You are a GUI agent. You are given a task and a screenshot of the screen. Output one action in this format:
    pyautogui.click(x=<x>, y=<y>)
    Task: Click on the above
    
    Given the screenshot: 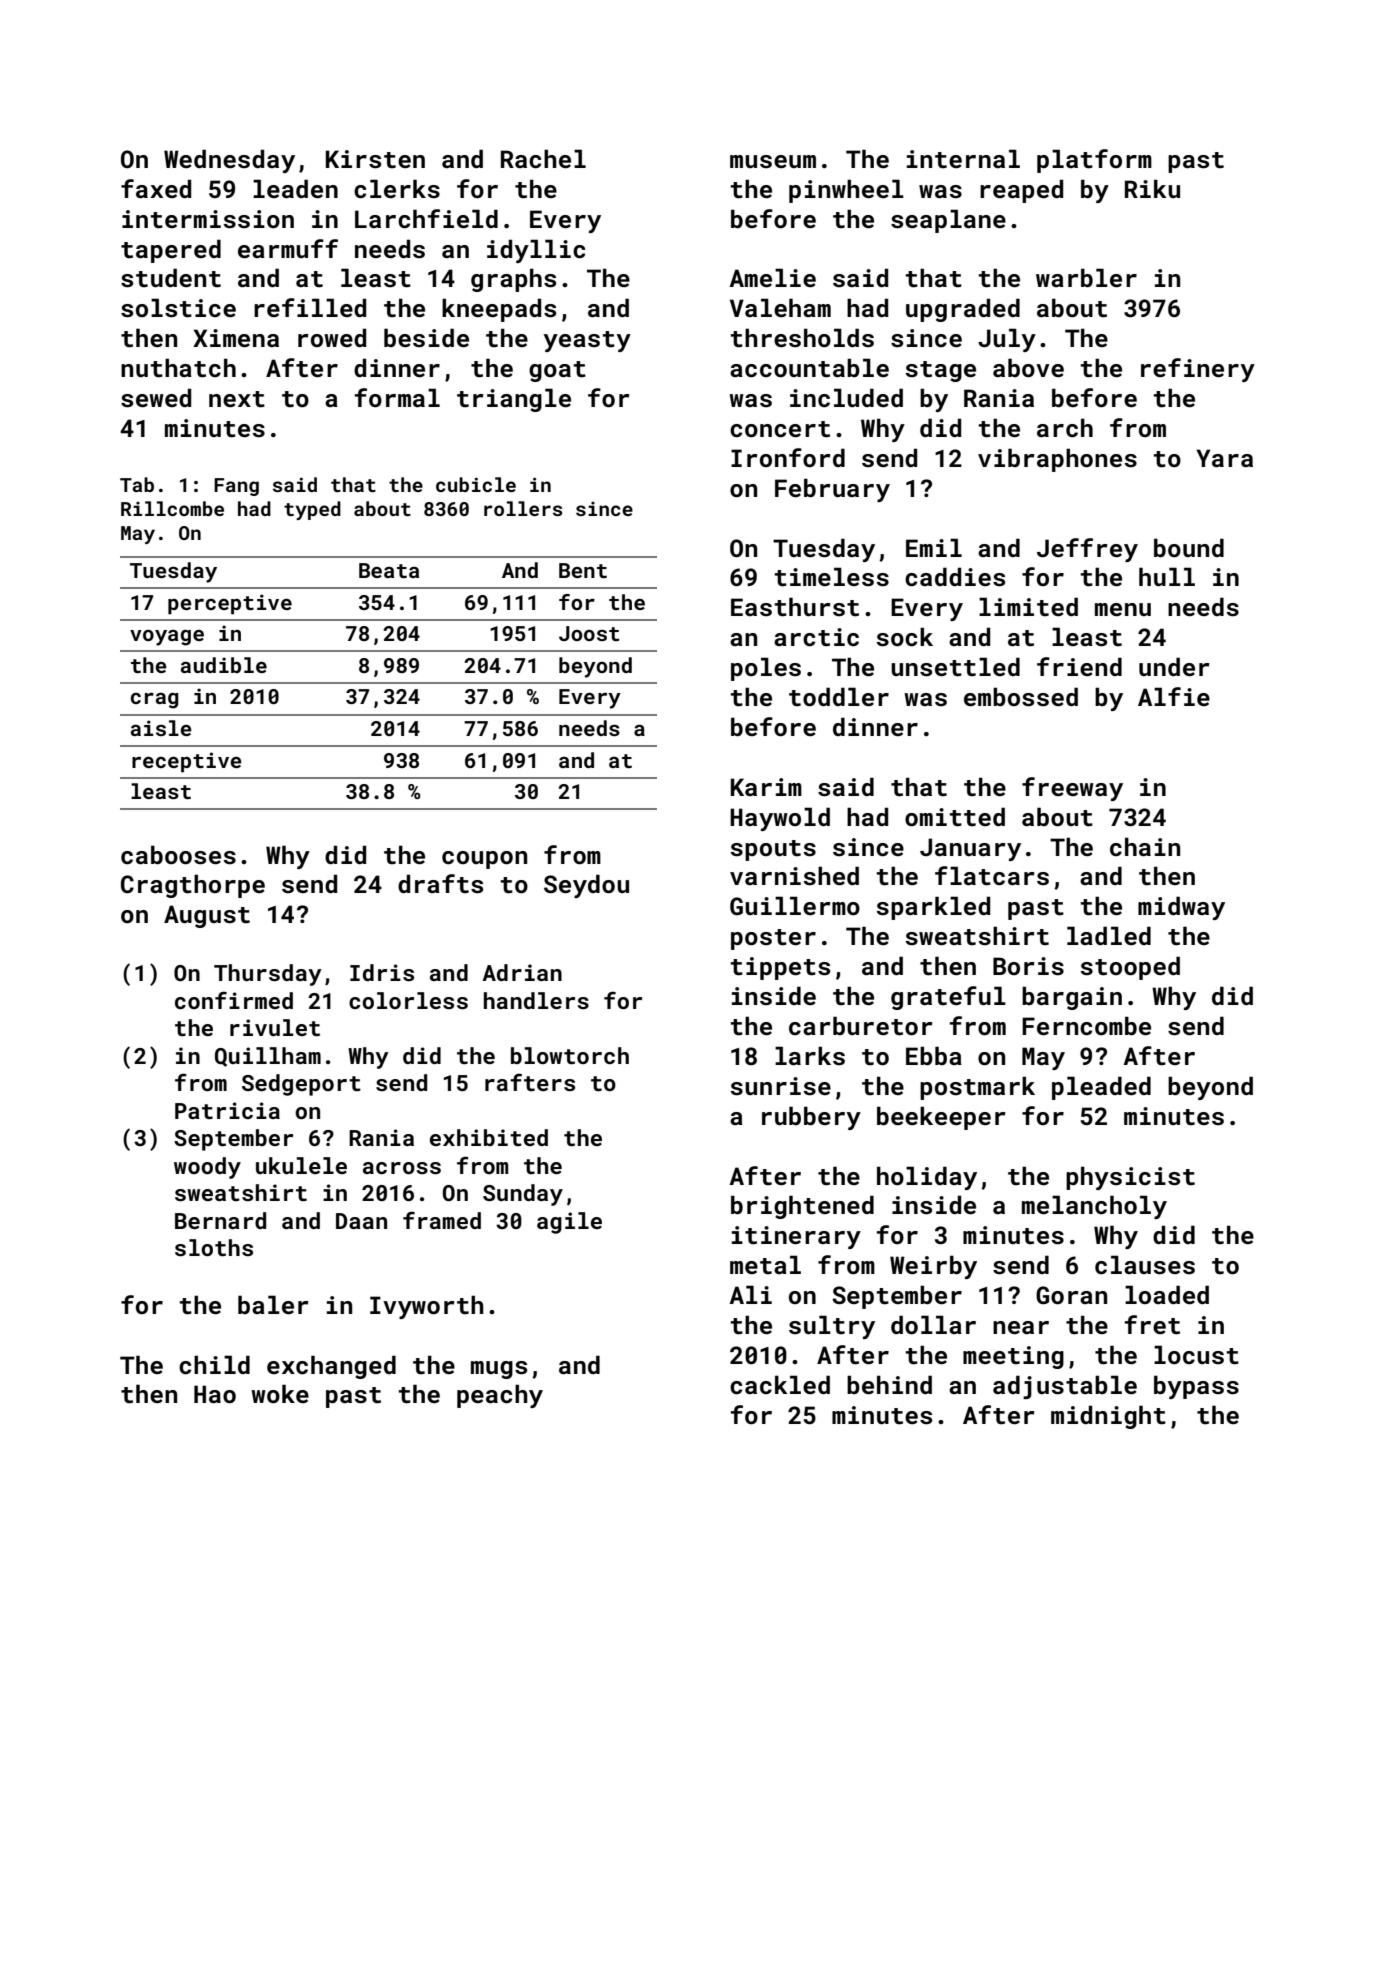 What is the action you would take?
    pyautogui.click(x=1028, y=367)
